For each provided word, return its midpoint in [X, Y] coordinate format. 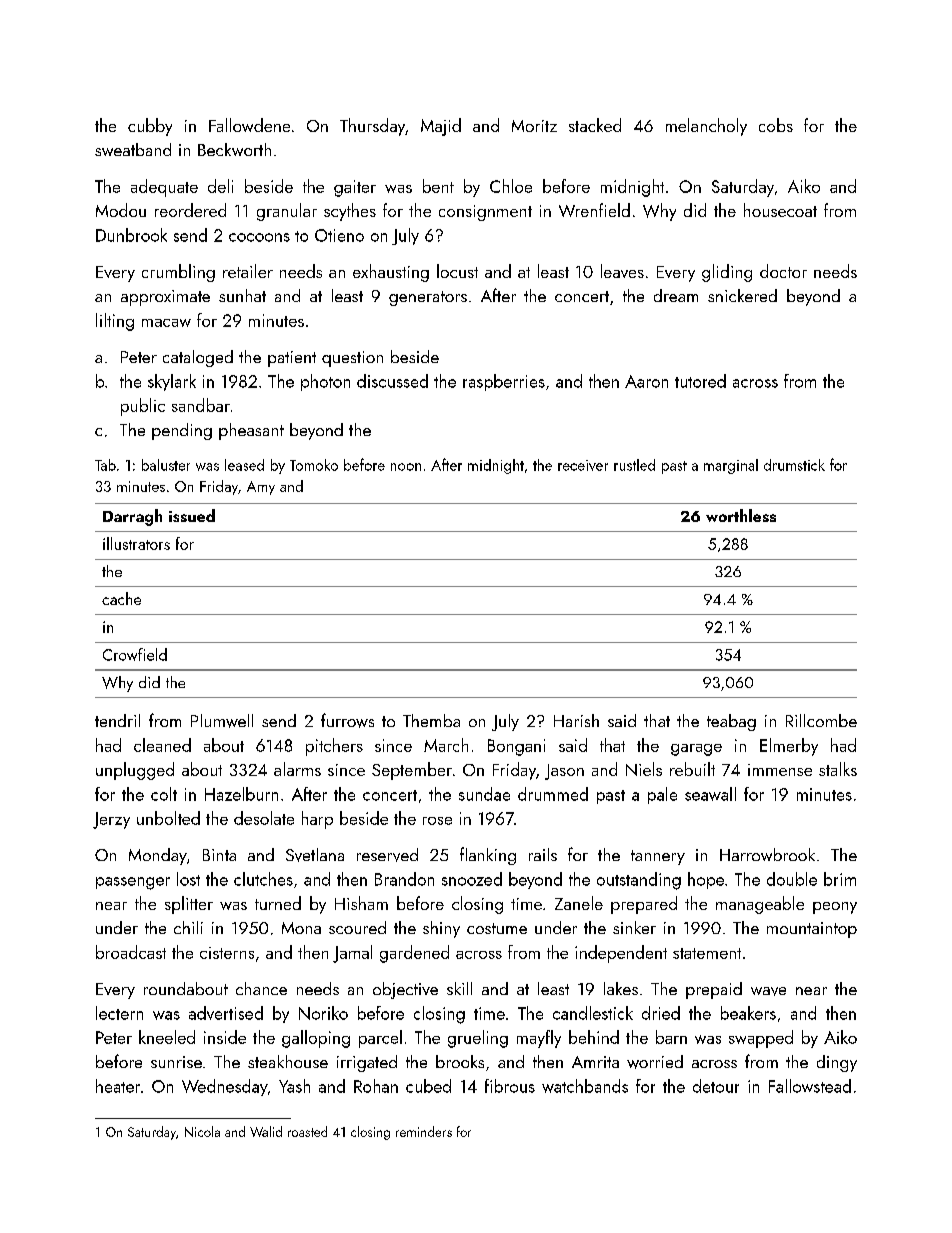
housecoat [780, 210]
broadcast [131, 952]
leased [244, 465]
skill [459, 988]
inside [225, 1037]
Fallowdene [249, 125]
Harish [576, 720]
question [352, 359]
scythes [350, 212]
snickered [742, 295]
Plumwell [222, 721]
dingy [837, 1063]
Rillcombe [821, 720]
